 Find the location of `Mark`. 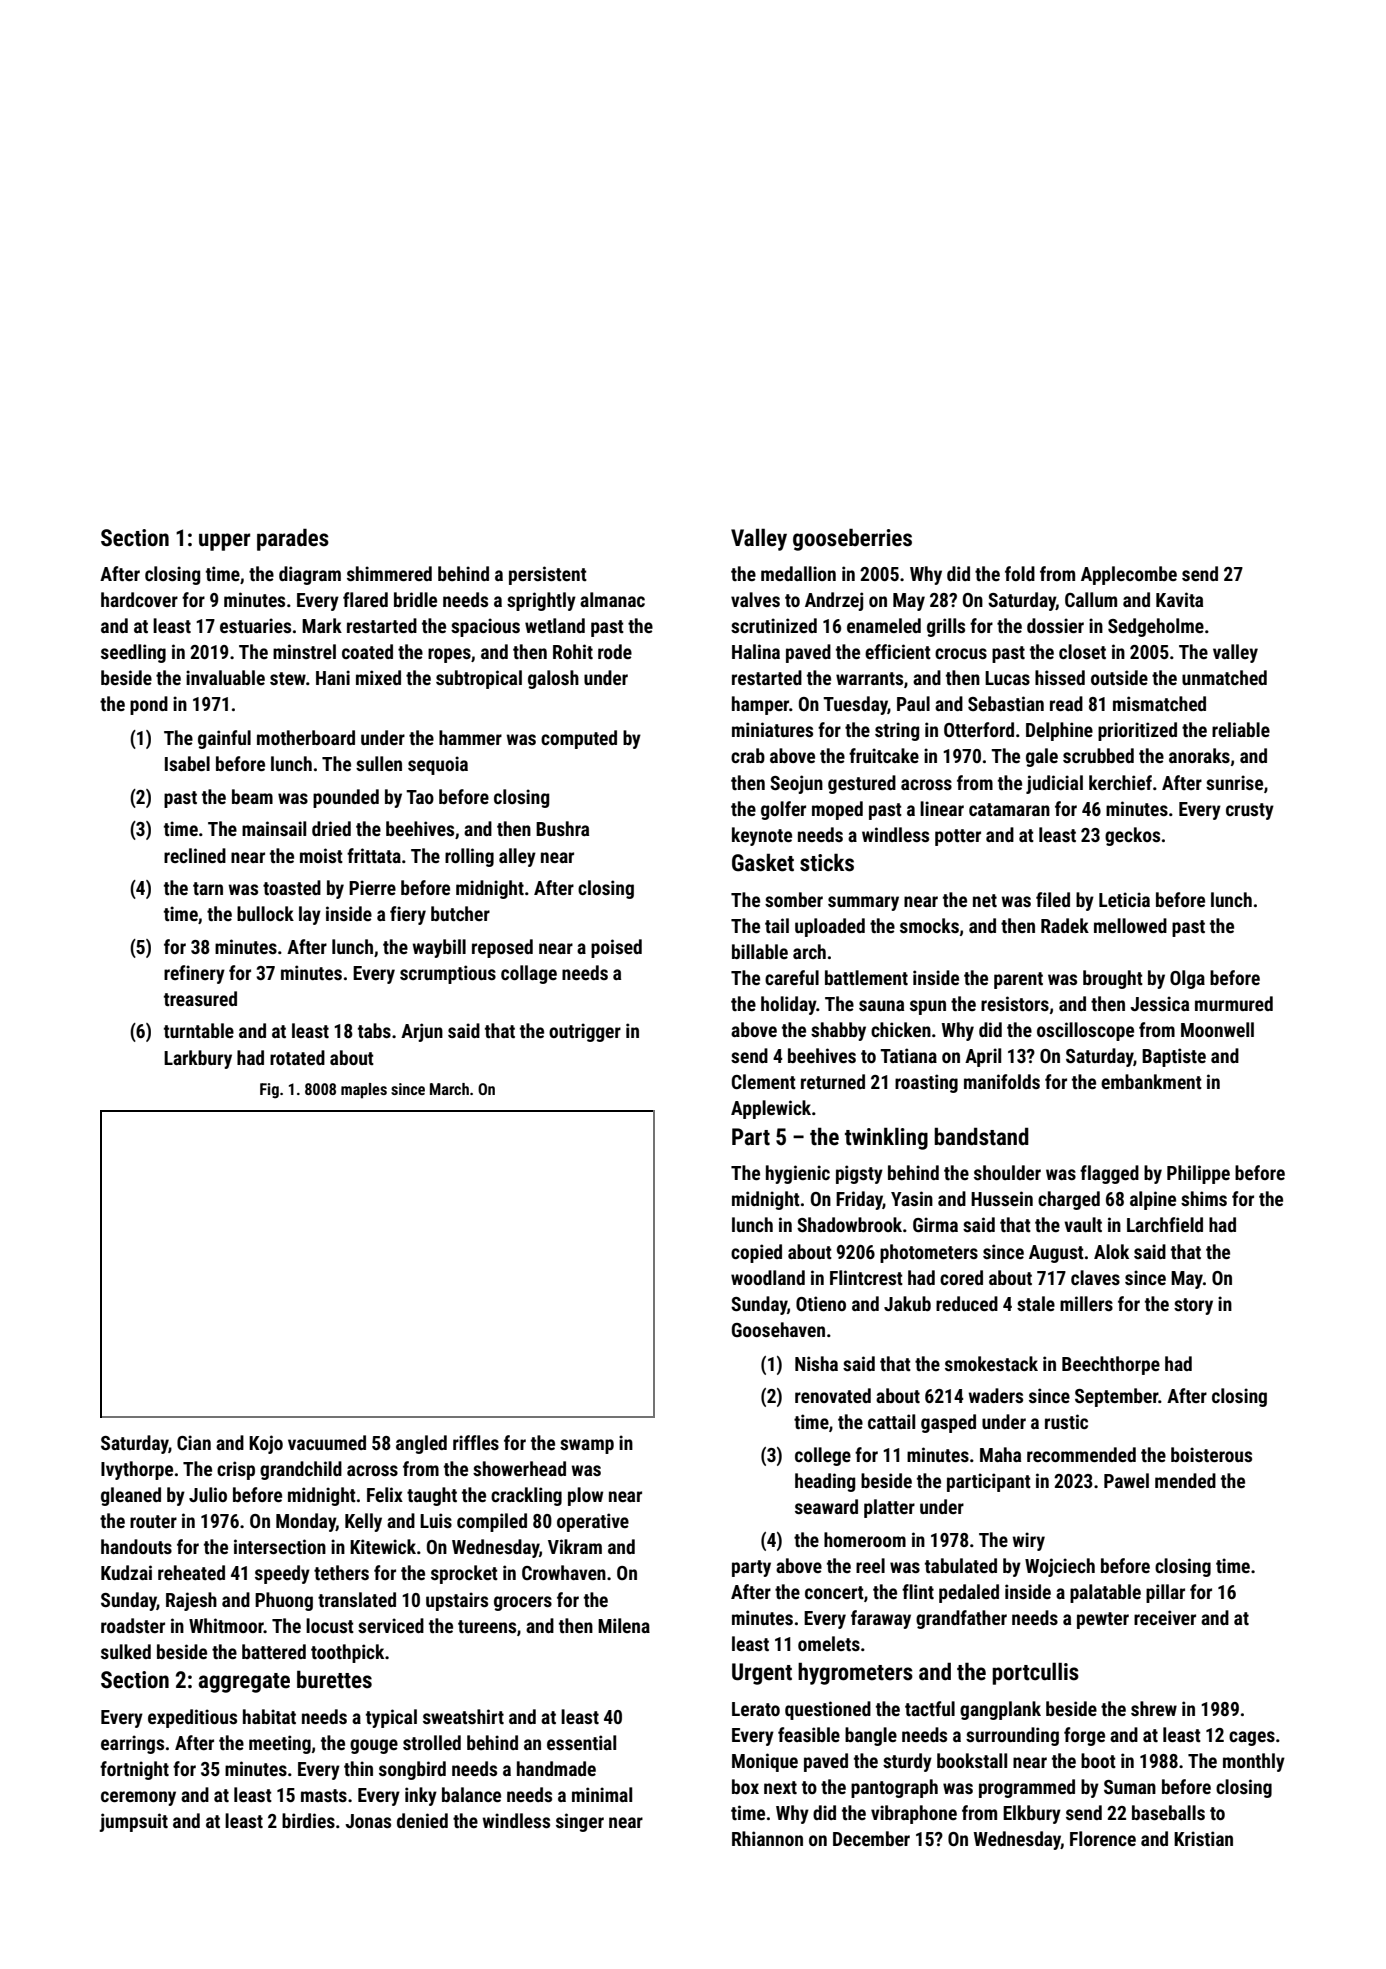

Mark is located at coordinates (322, 625).
